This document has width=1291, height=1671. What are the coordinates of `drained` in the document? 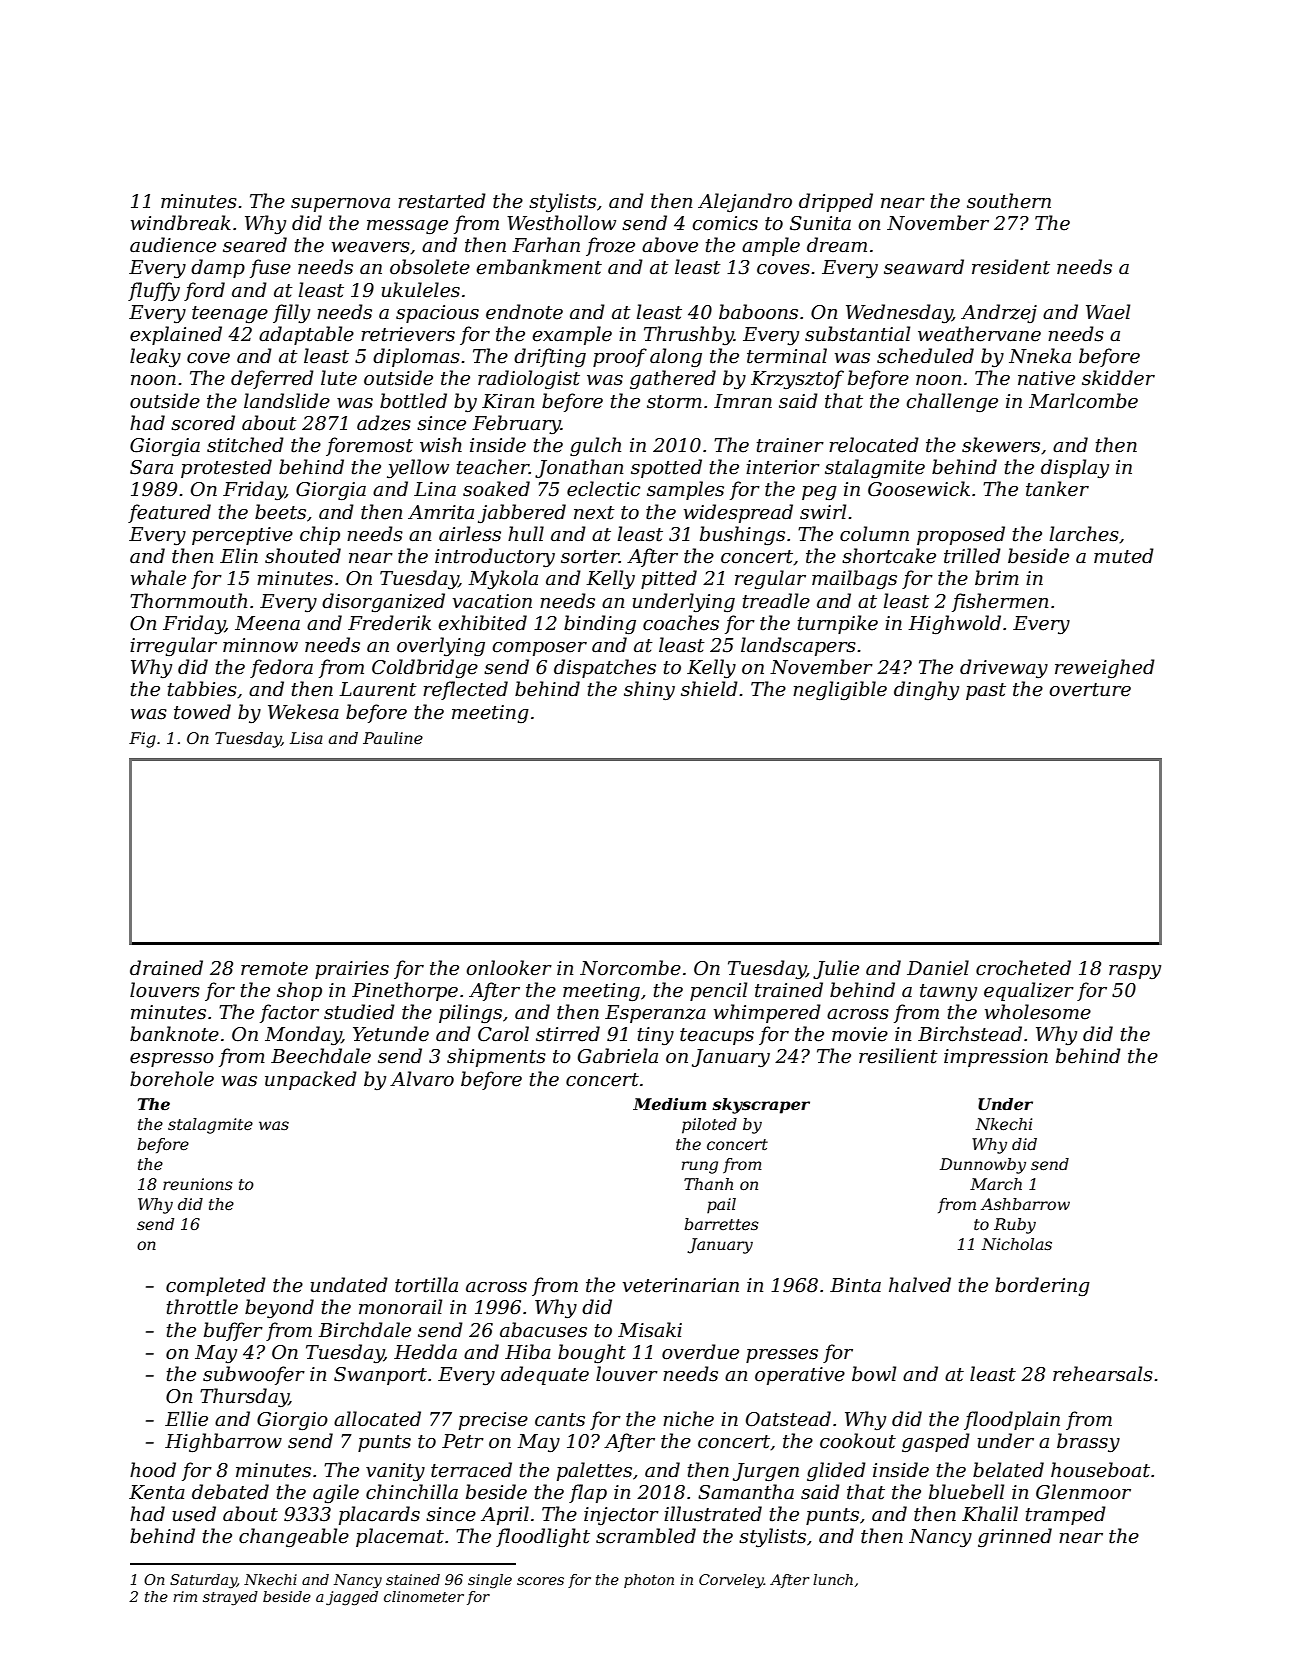 It's located at (166, 968).
